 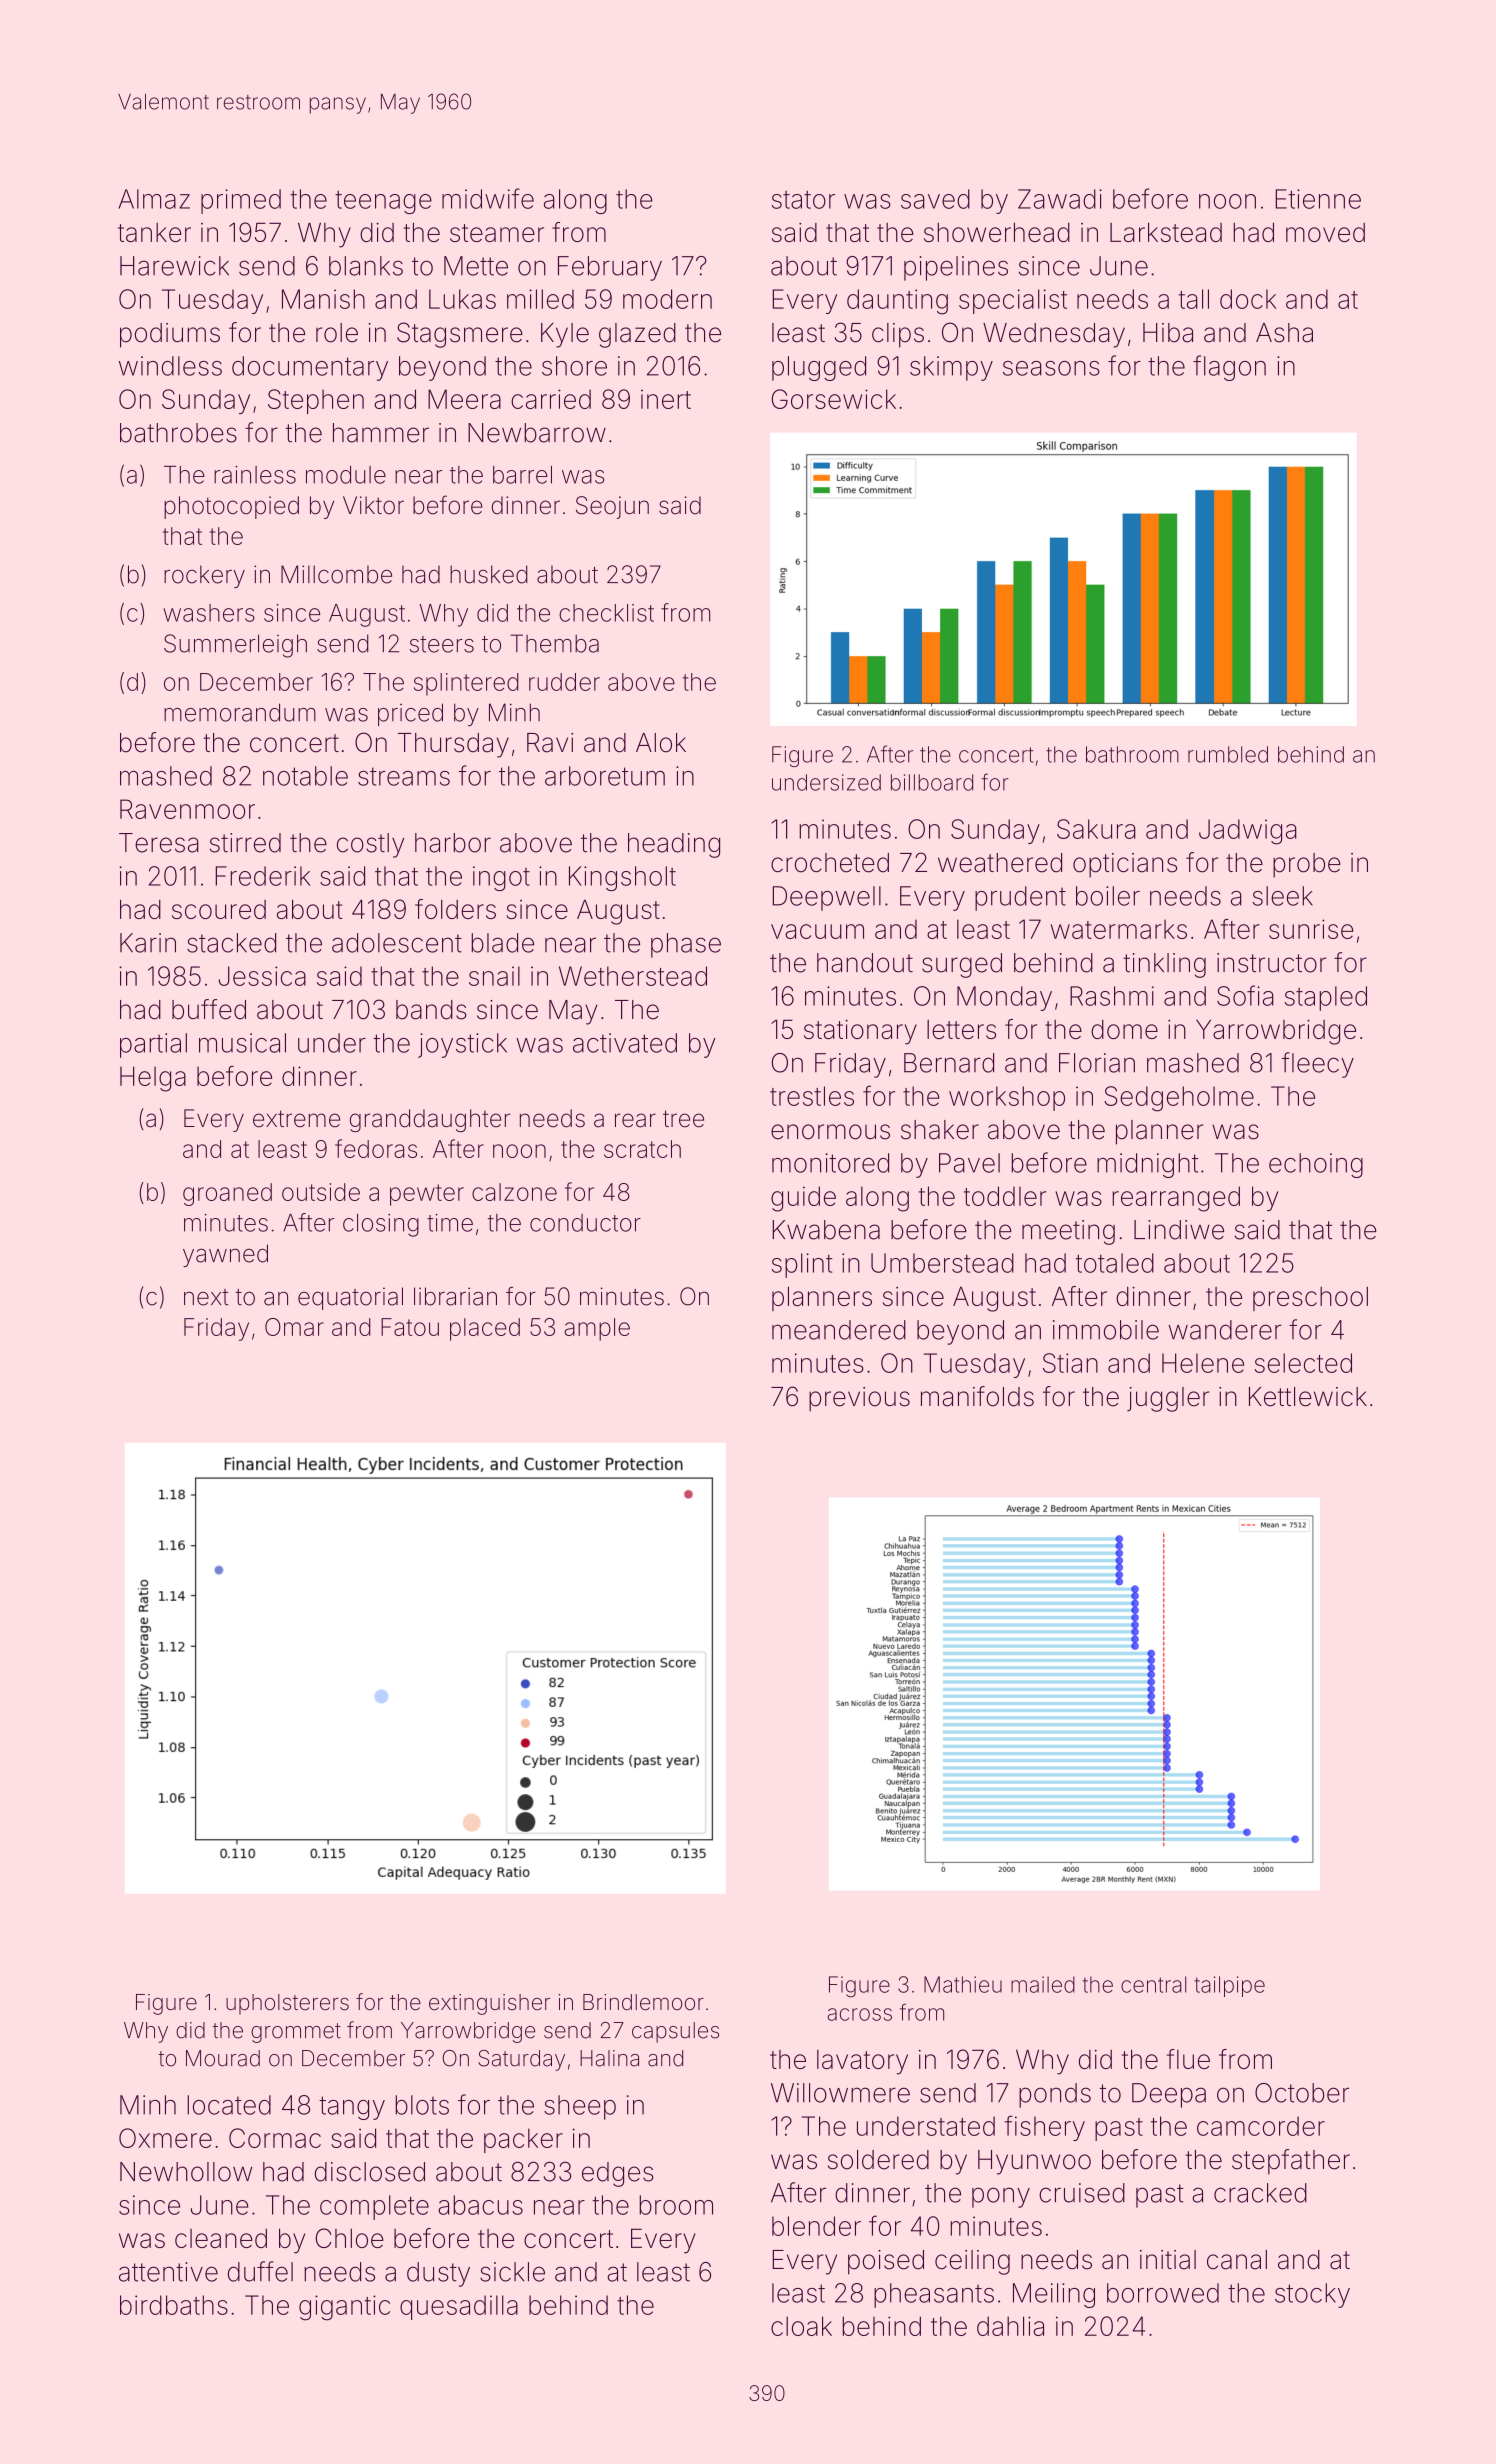 What do you see at coordinates (350, 2238) in the document?
I see `Chloe` at bounding box center [350, 2238].
